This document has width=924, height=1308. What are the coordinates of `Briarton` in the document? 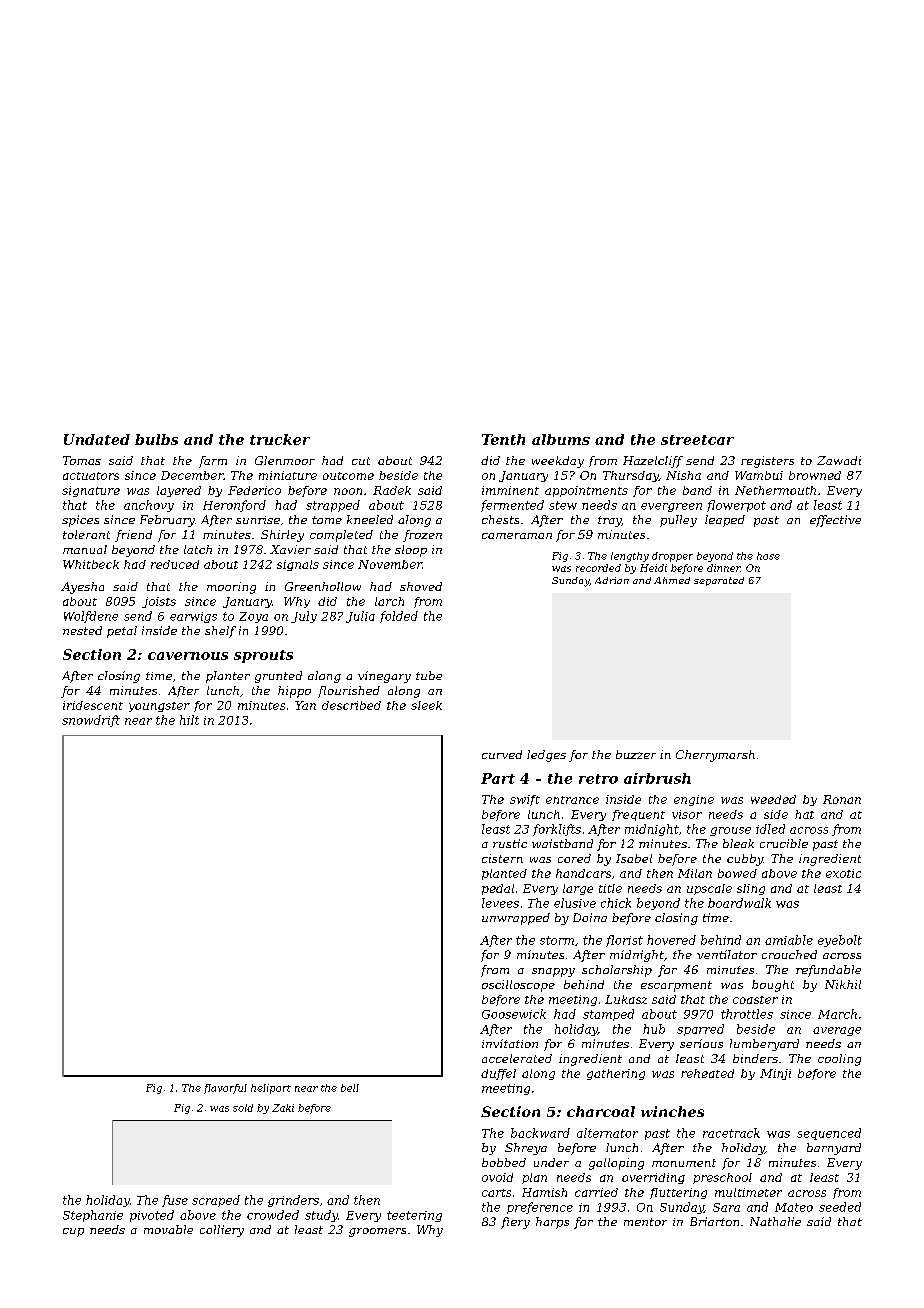 It's located at (714, 1221).
